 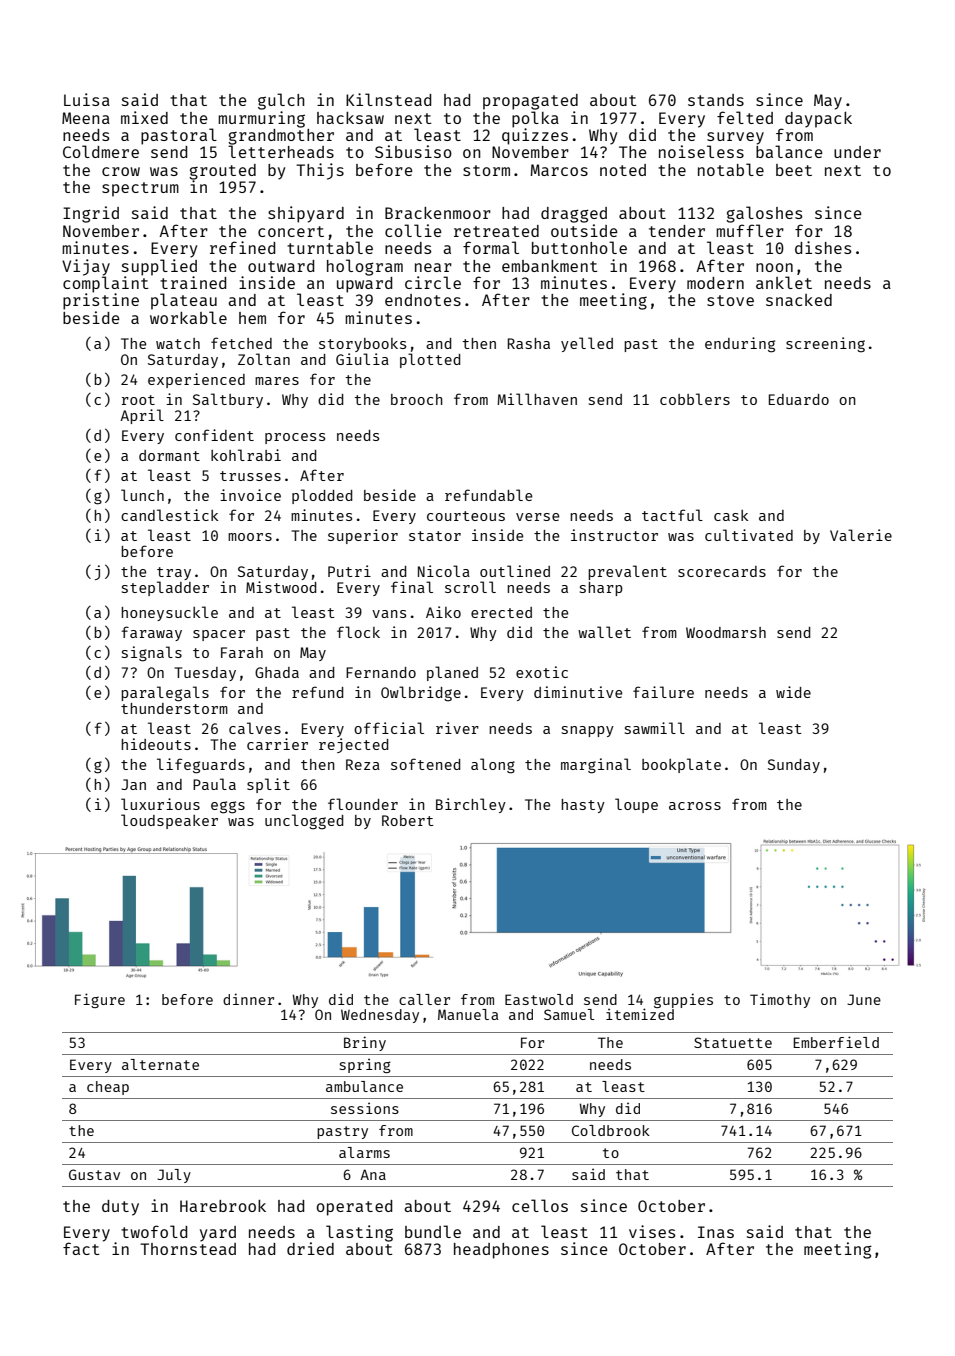 I want to click on grouted, so click(x=222, y=172).
